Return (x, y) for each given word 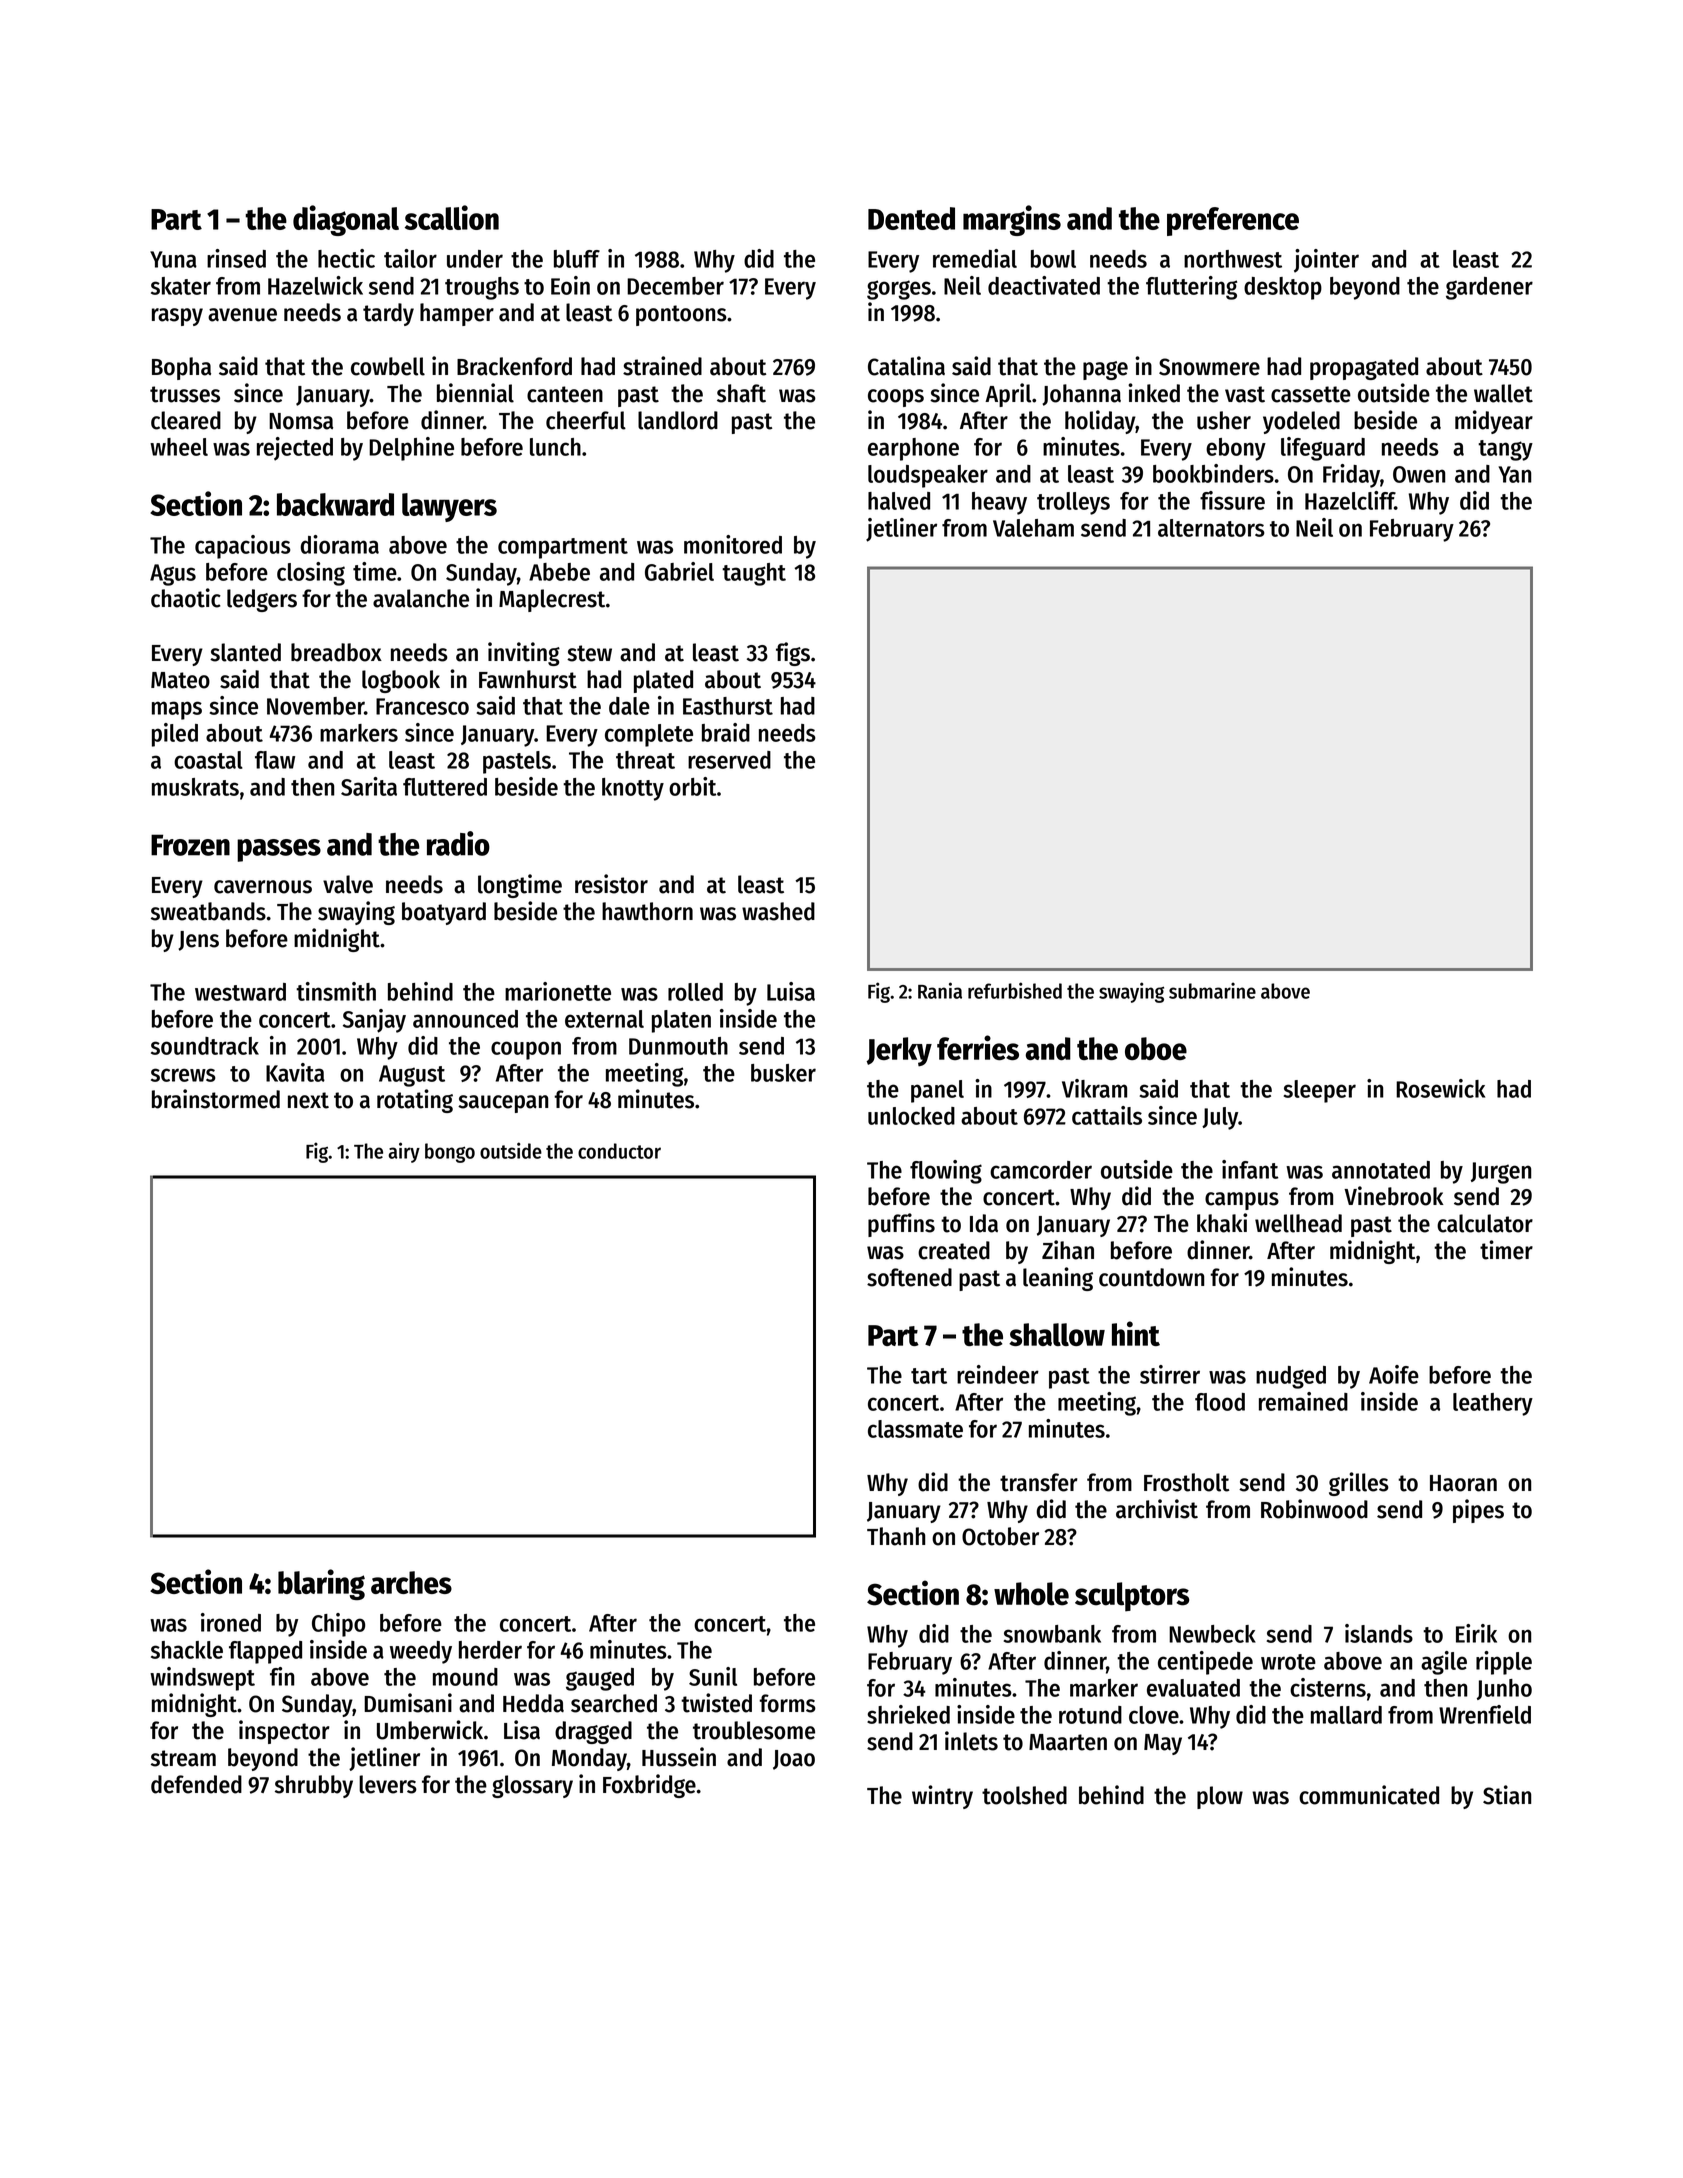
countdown (1151, 1277)
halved (899, 501)
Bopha (181, 368)
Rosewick (1440, 1088)
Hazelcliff (1350, 500)
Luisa (791, 991)
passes (279, 850)
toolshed (1024, 1795)
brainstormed (216, 1099)
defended (196, 1784)
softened (909, 1277)
